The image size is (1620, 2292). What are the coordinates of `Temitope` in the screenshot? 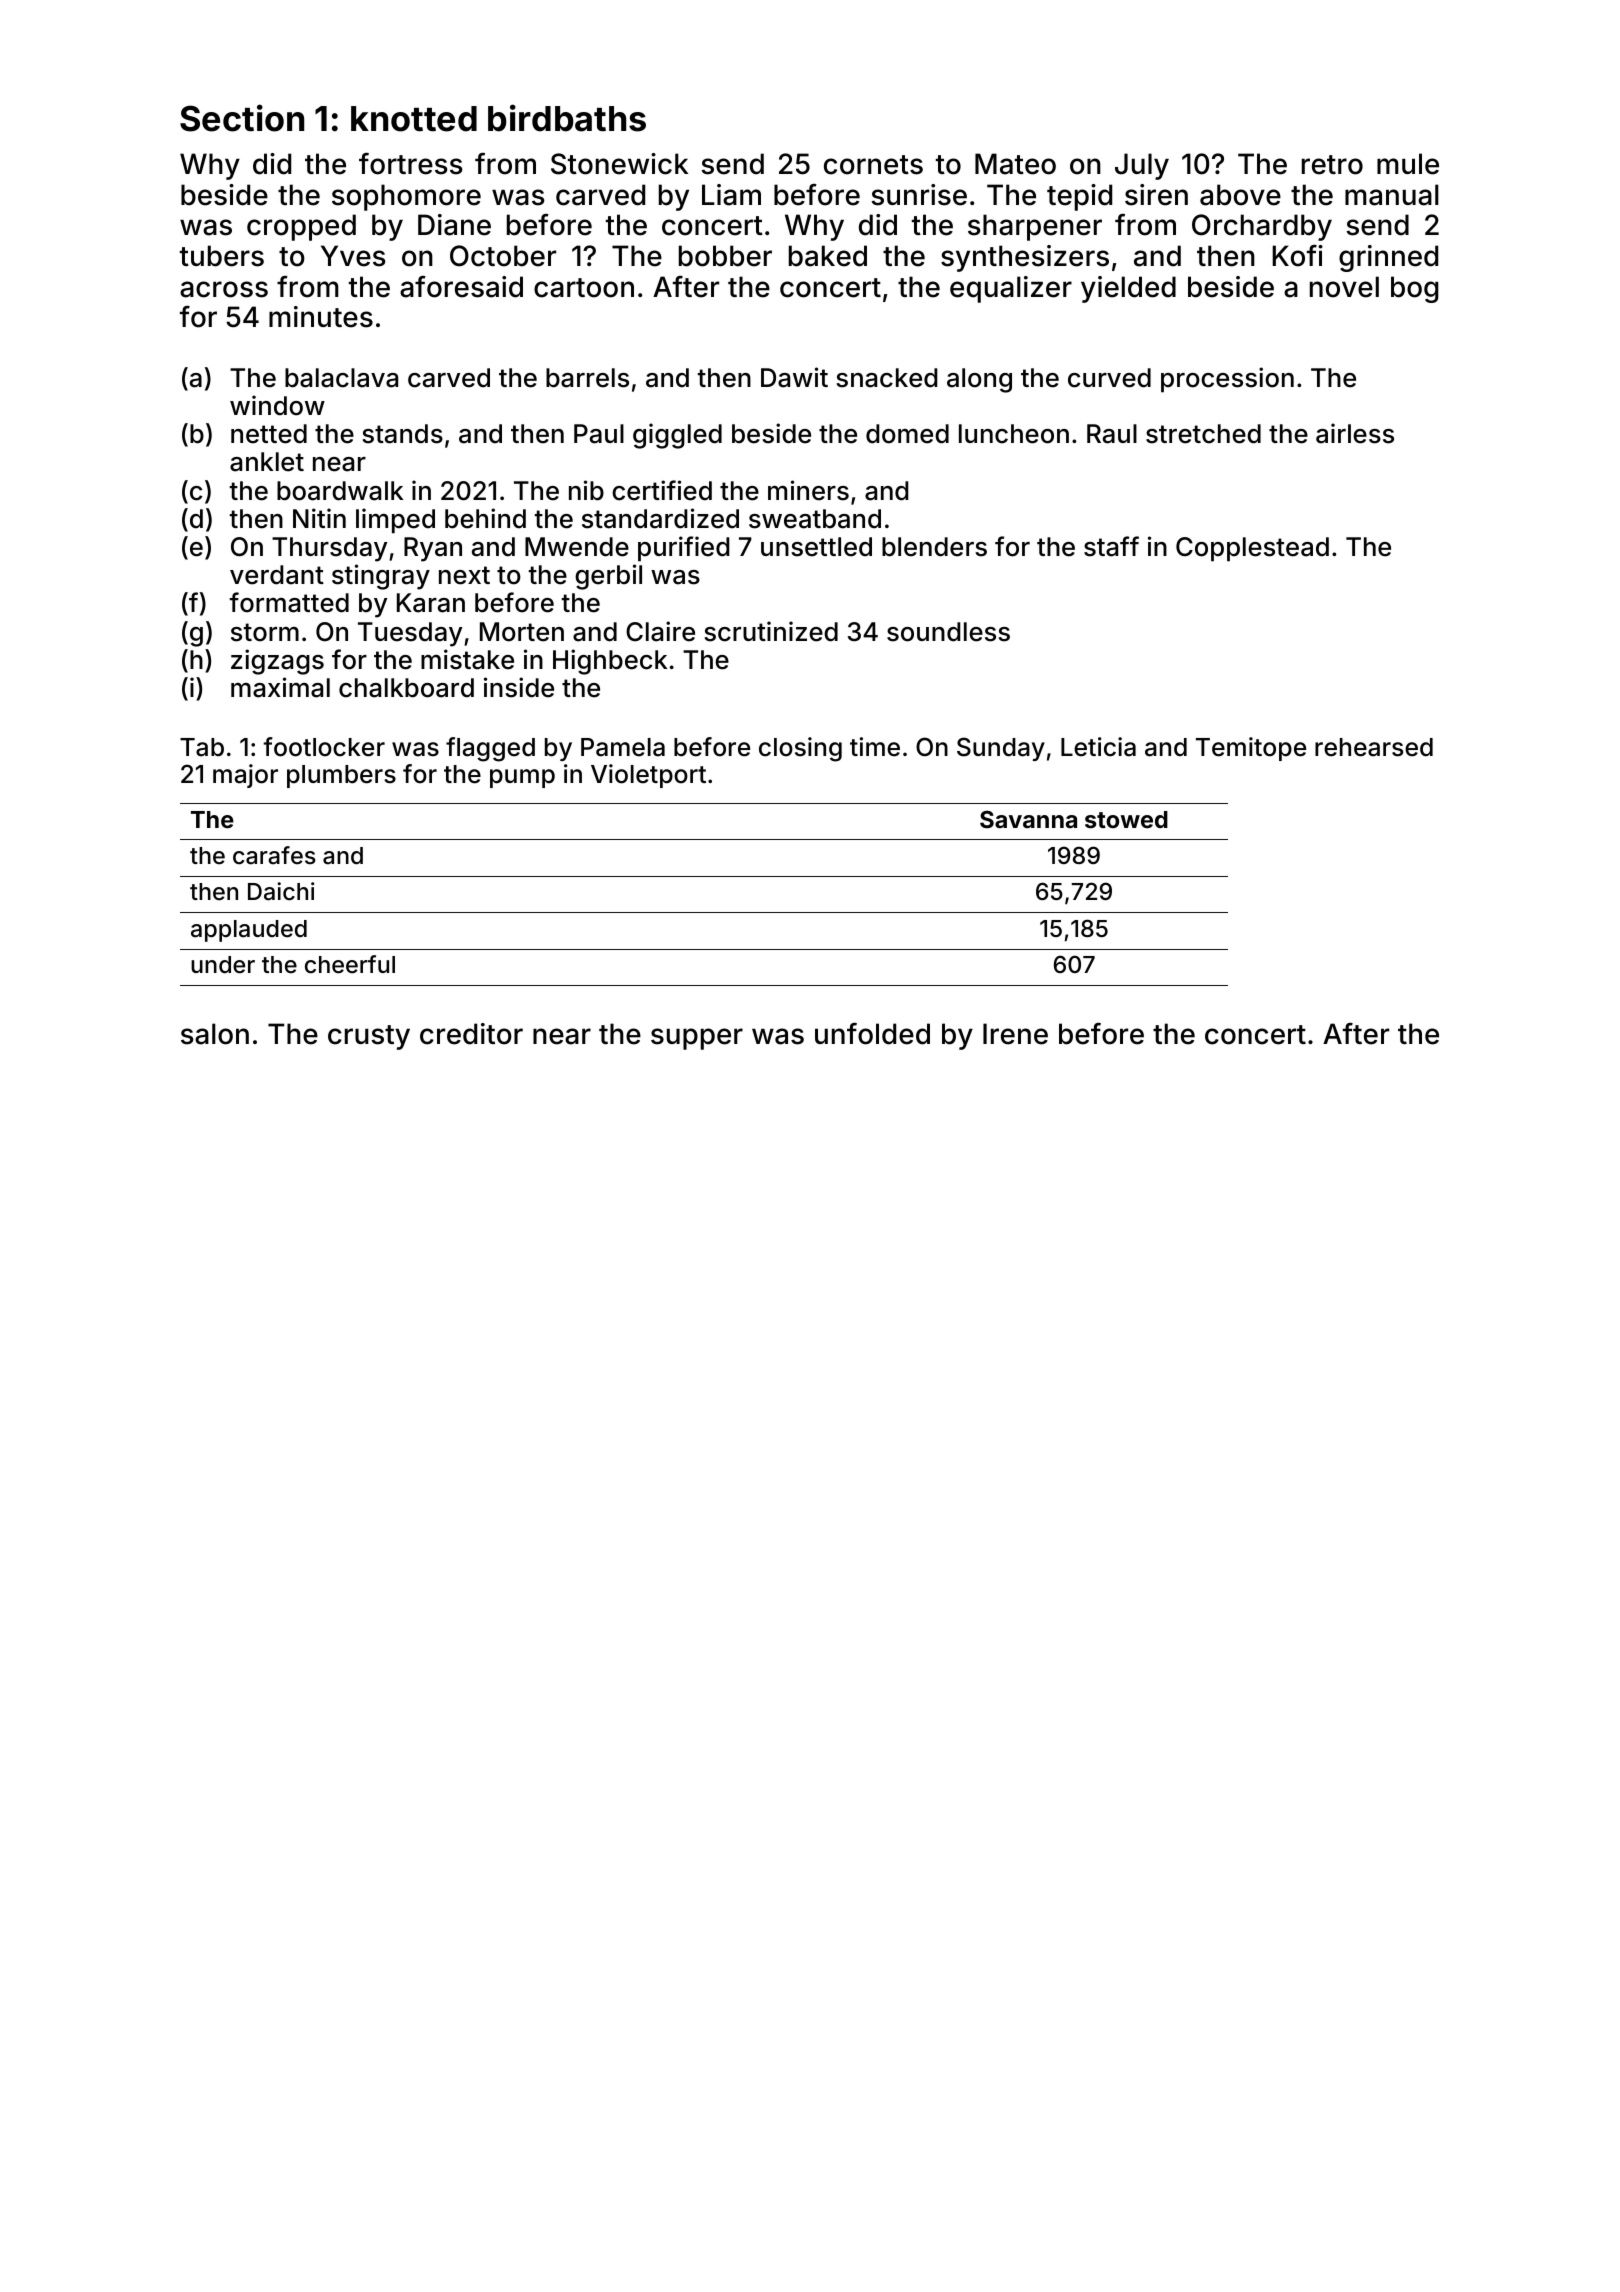 It's located at (1251, 749).
